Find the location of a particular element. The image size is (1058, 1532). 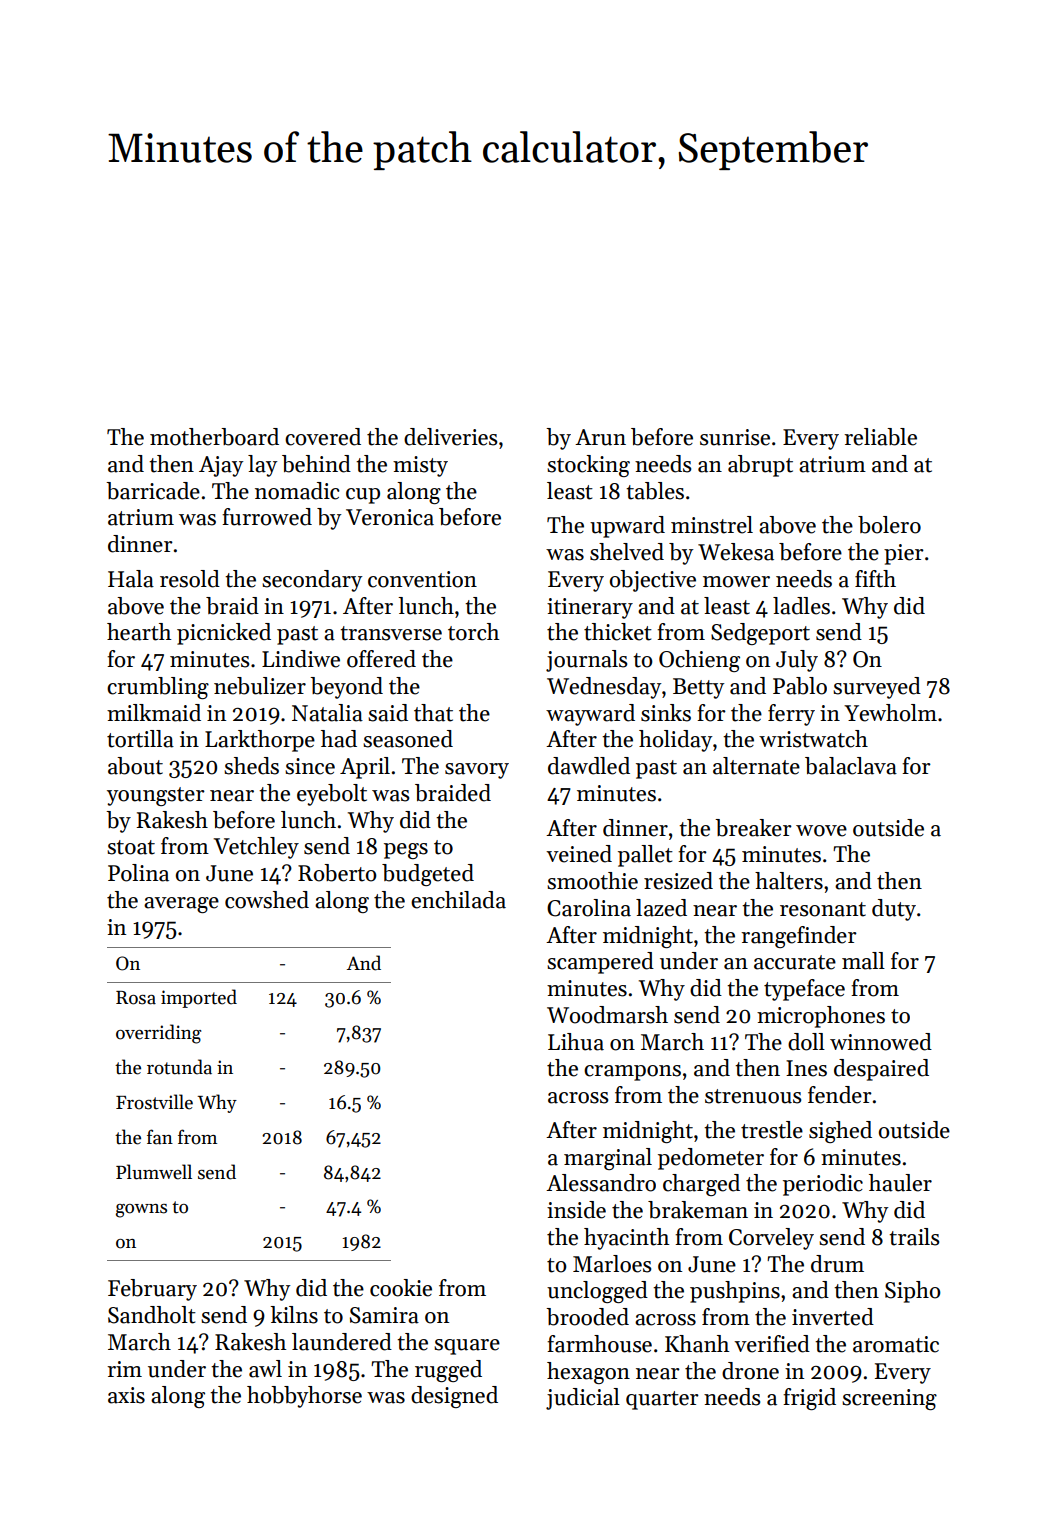

Sandholt is located at coordinates (152, 1315).
